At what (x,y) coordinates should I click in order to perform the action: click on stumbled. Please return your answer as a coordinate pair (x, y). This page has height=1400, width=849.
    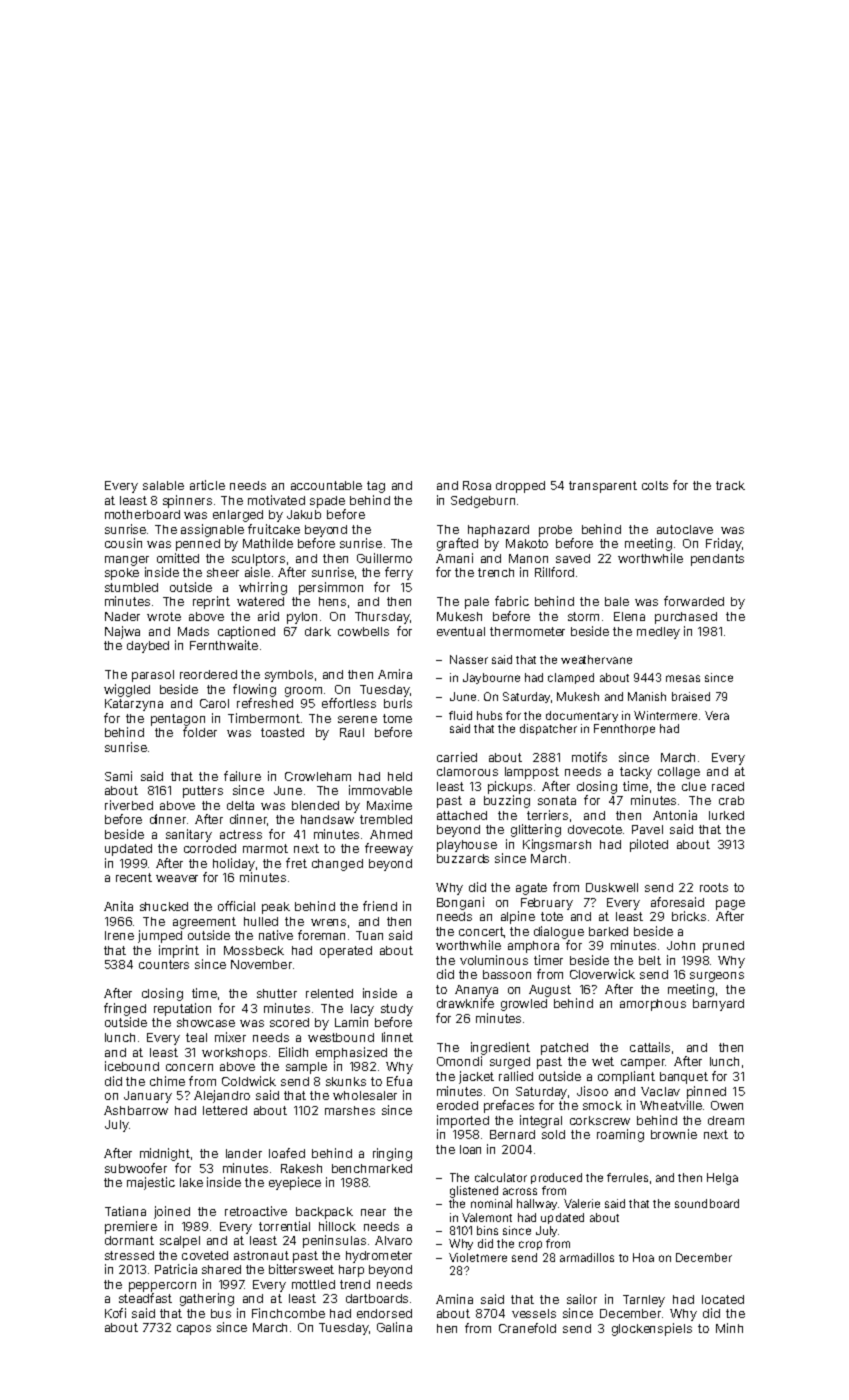
    Looking at the image, I should click on (131, 587).
